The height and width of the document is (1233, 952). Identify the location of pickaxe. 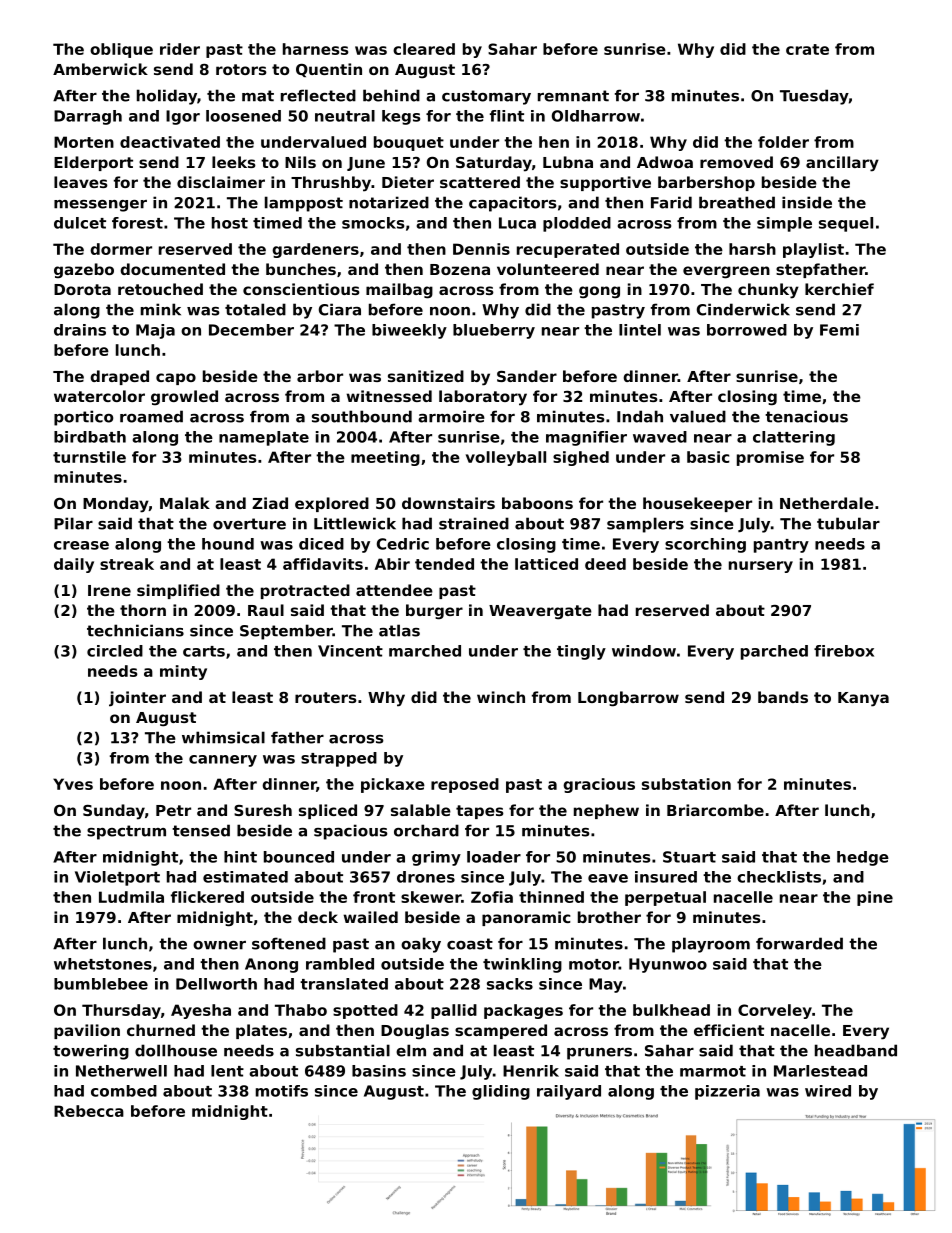
(393, 785).
